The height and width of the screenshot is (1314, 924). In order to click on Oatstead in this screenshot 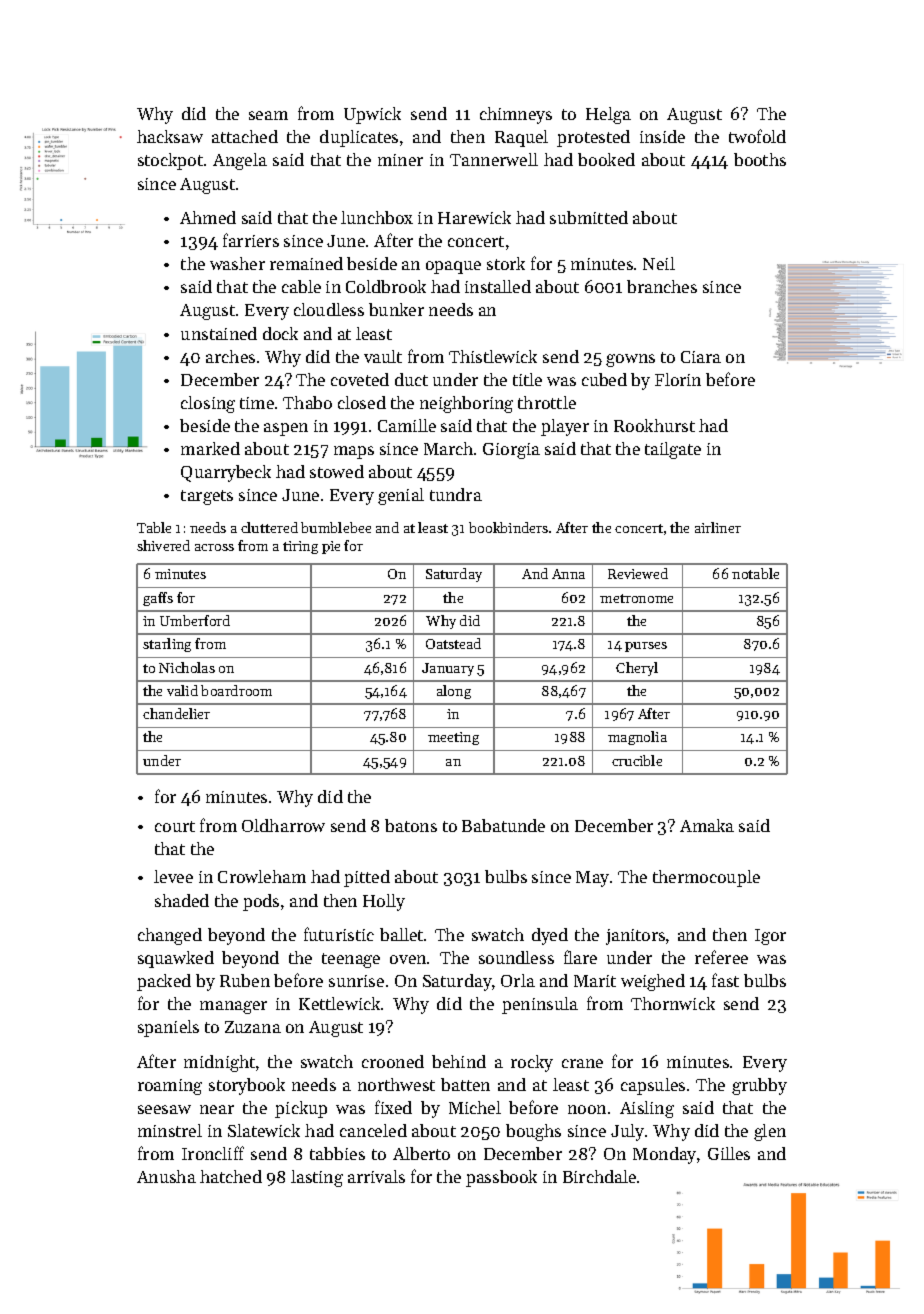, I will do `click(453, 643)`.
